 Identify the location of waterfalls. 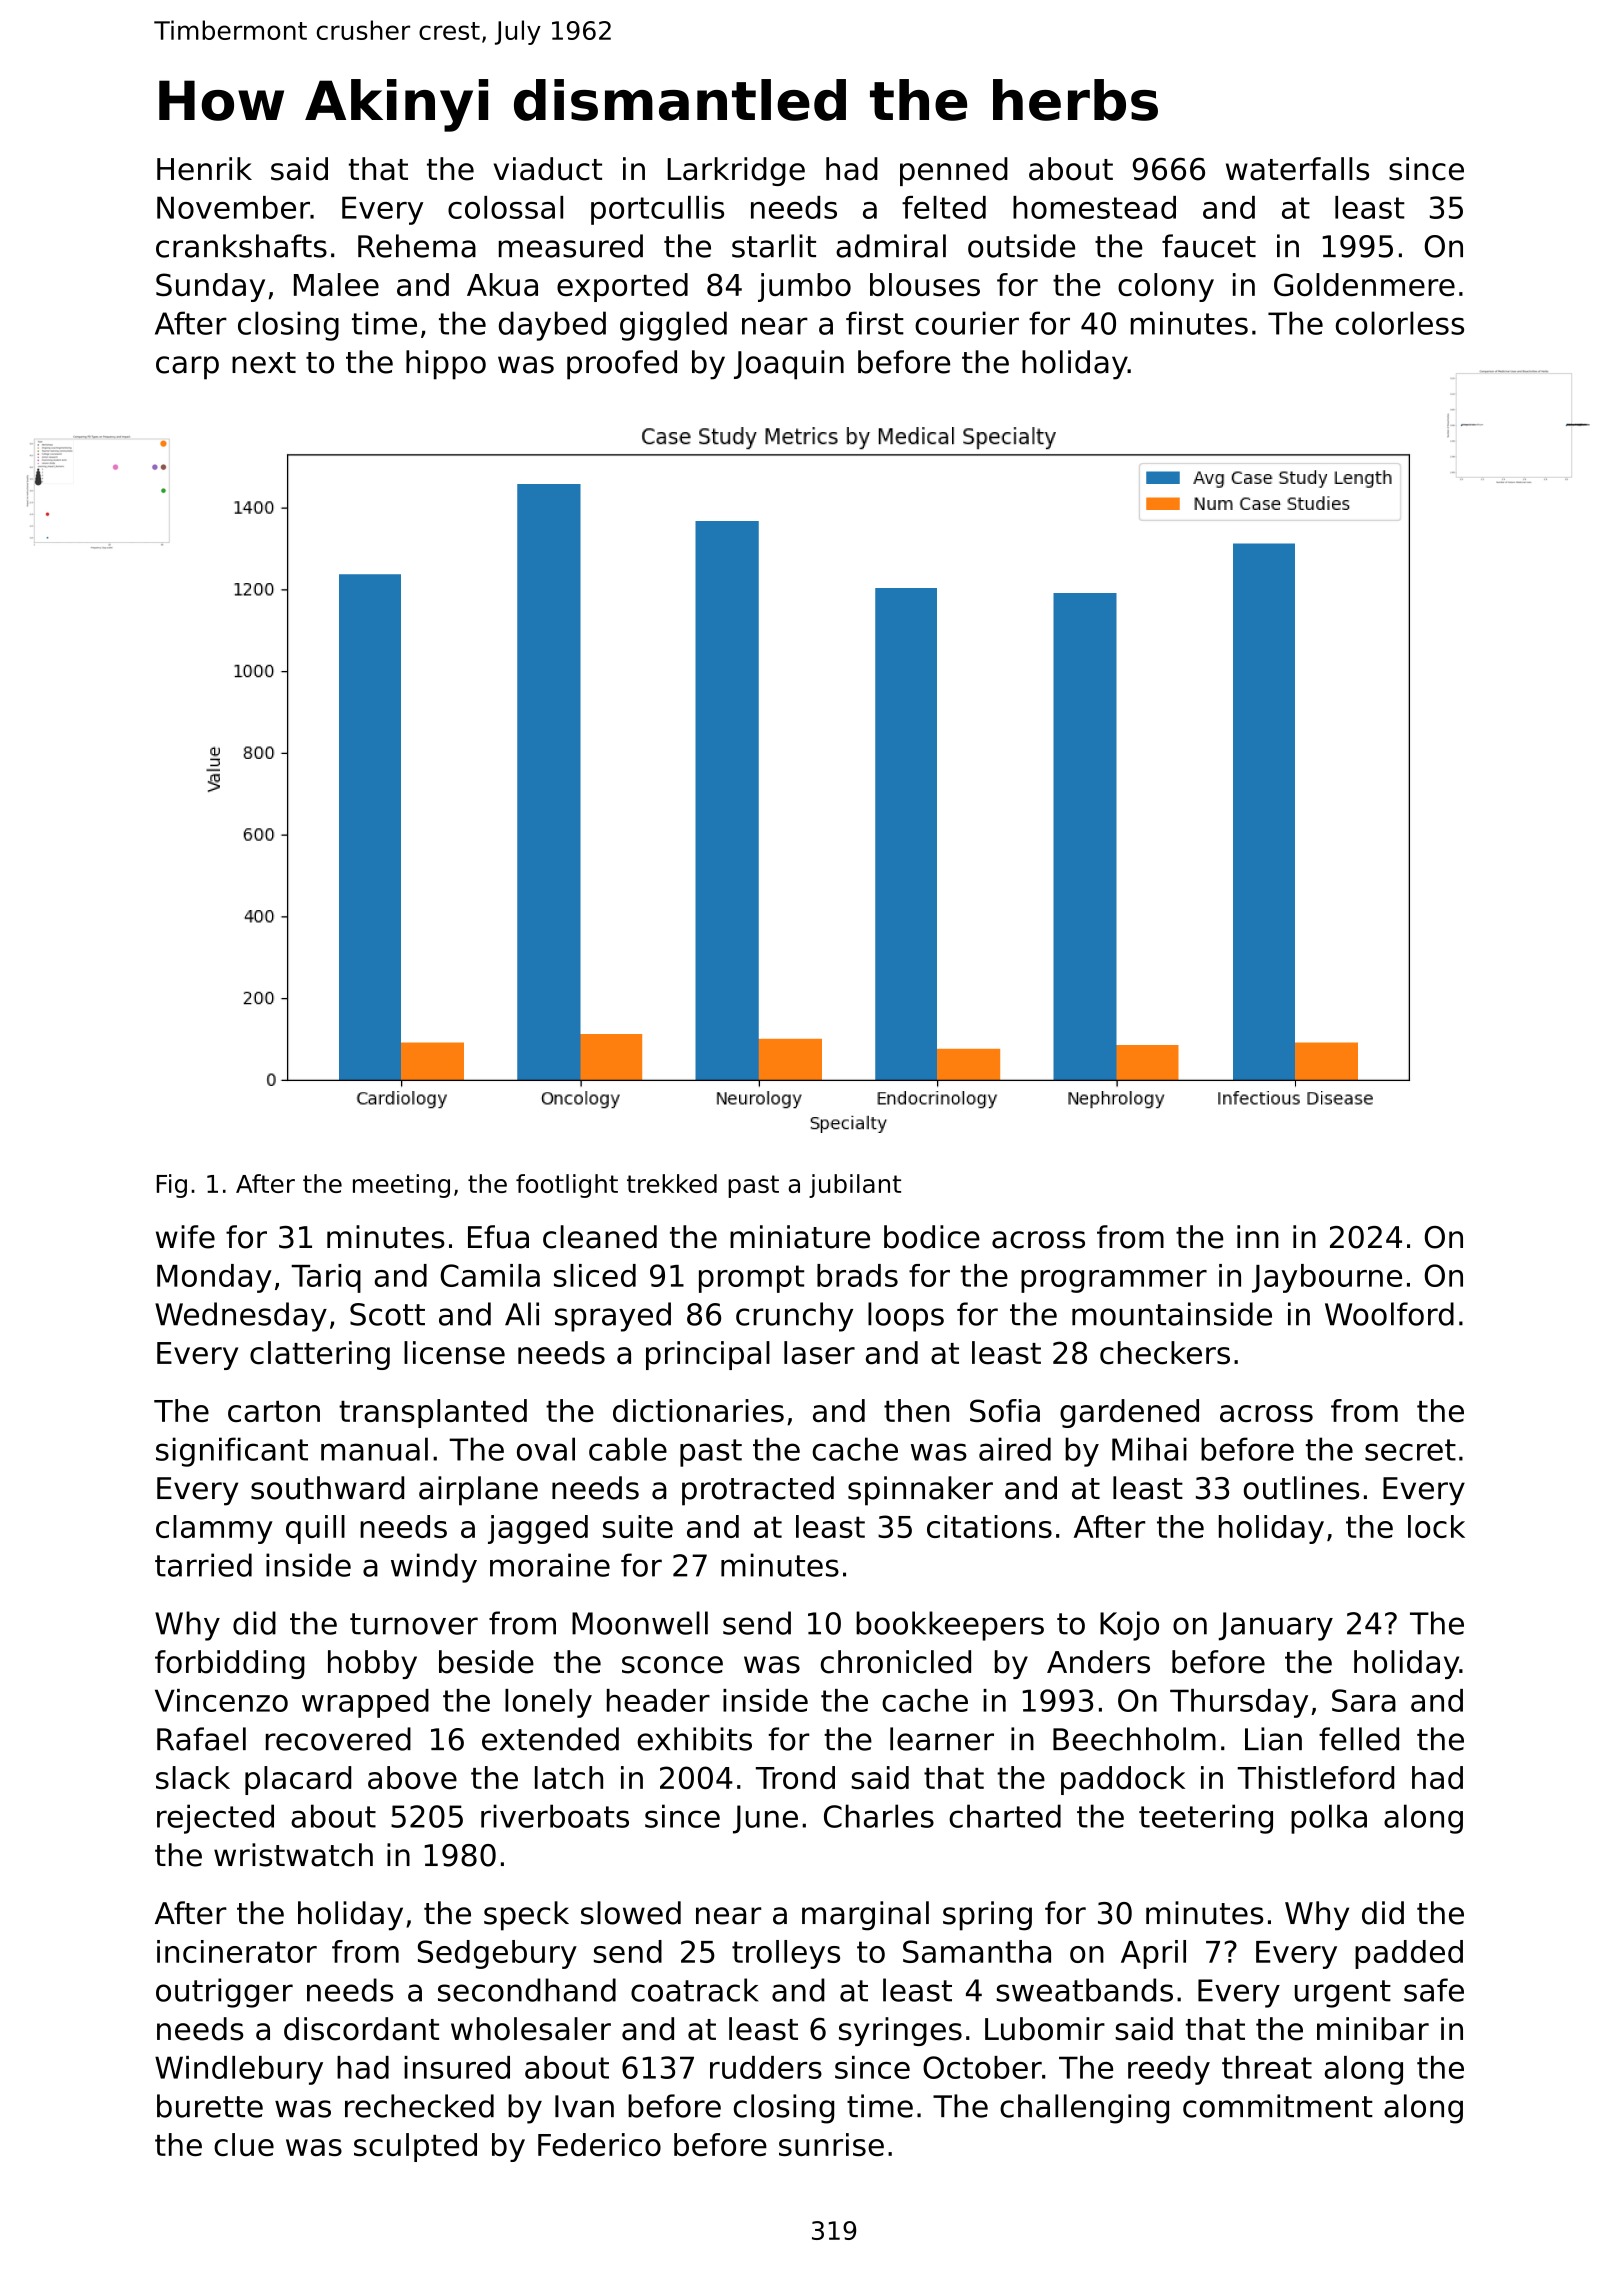
(1297, 169).
